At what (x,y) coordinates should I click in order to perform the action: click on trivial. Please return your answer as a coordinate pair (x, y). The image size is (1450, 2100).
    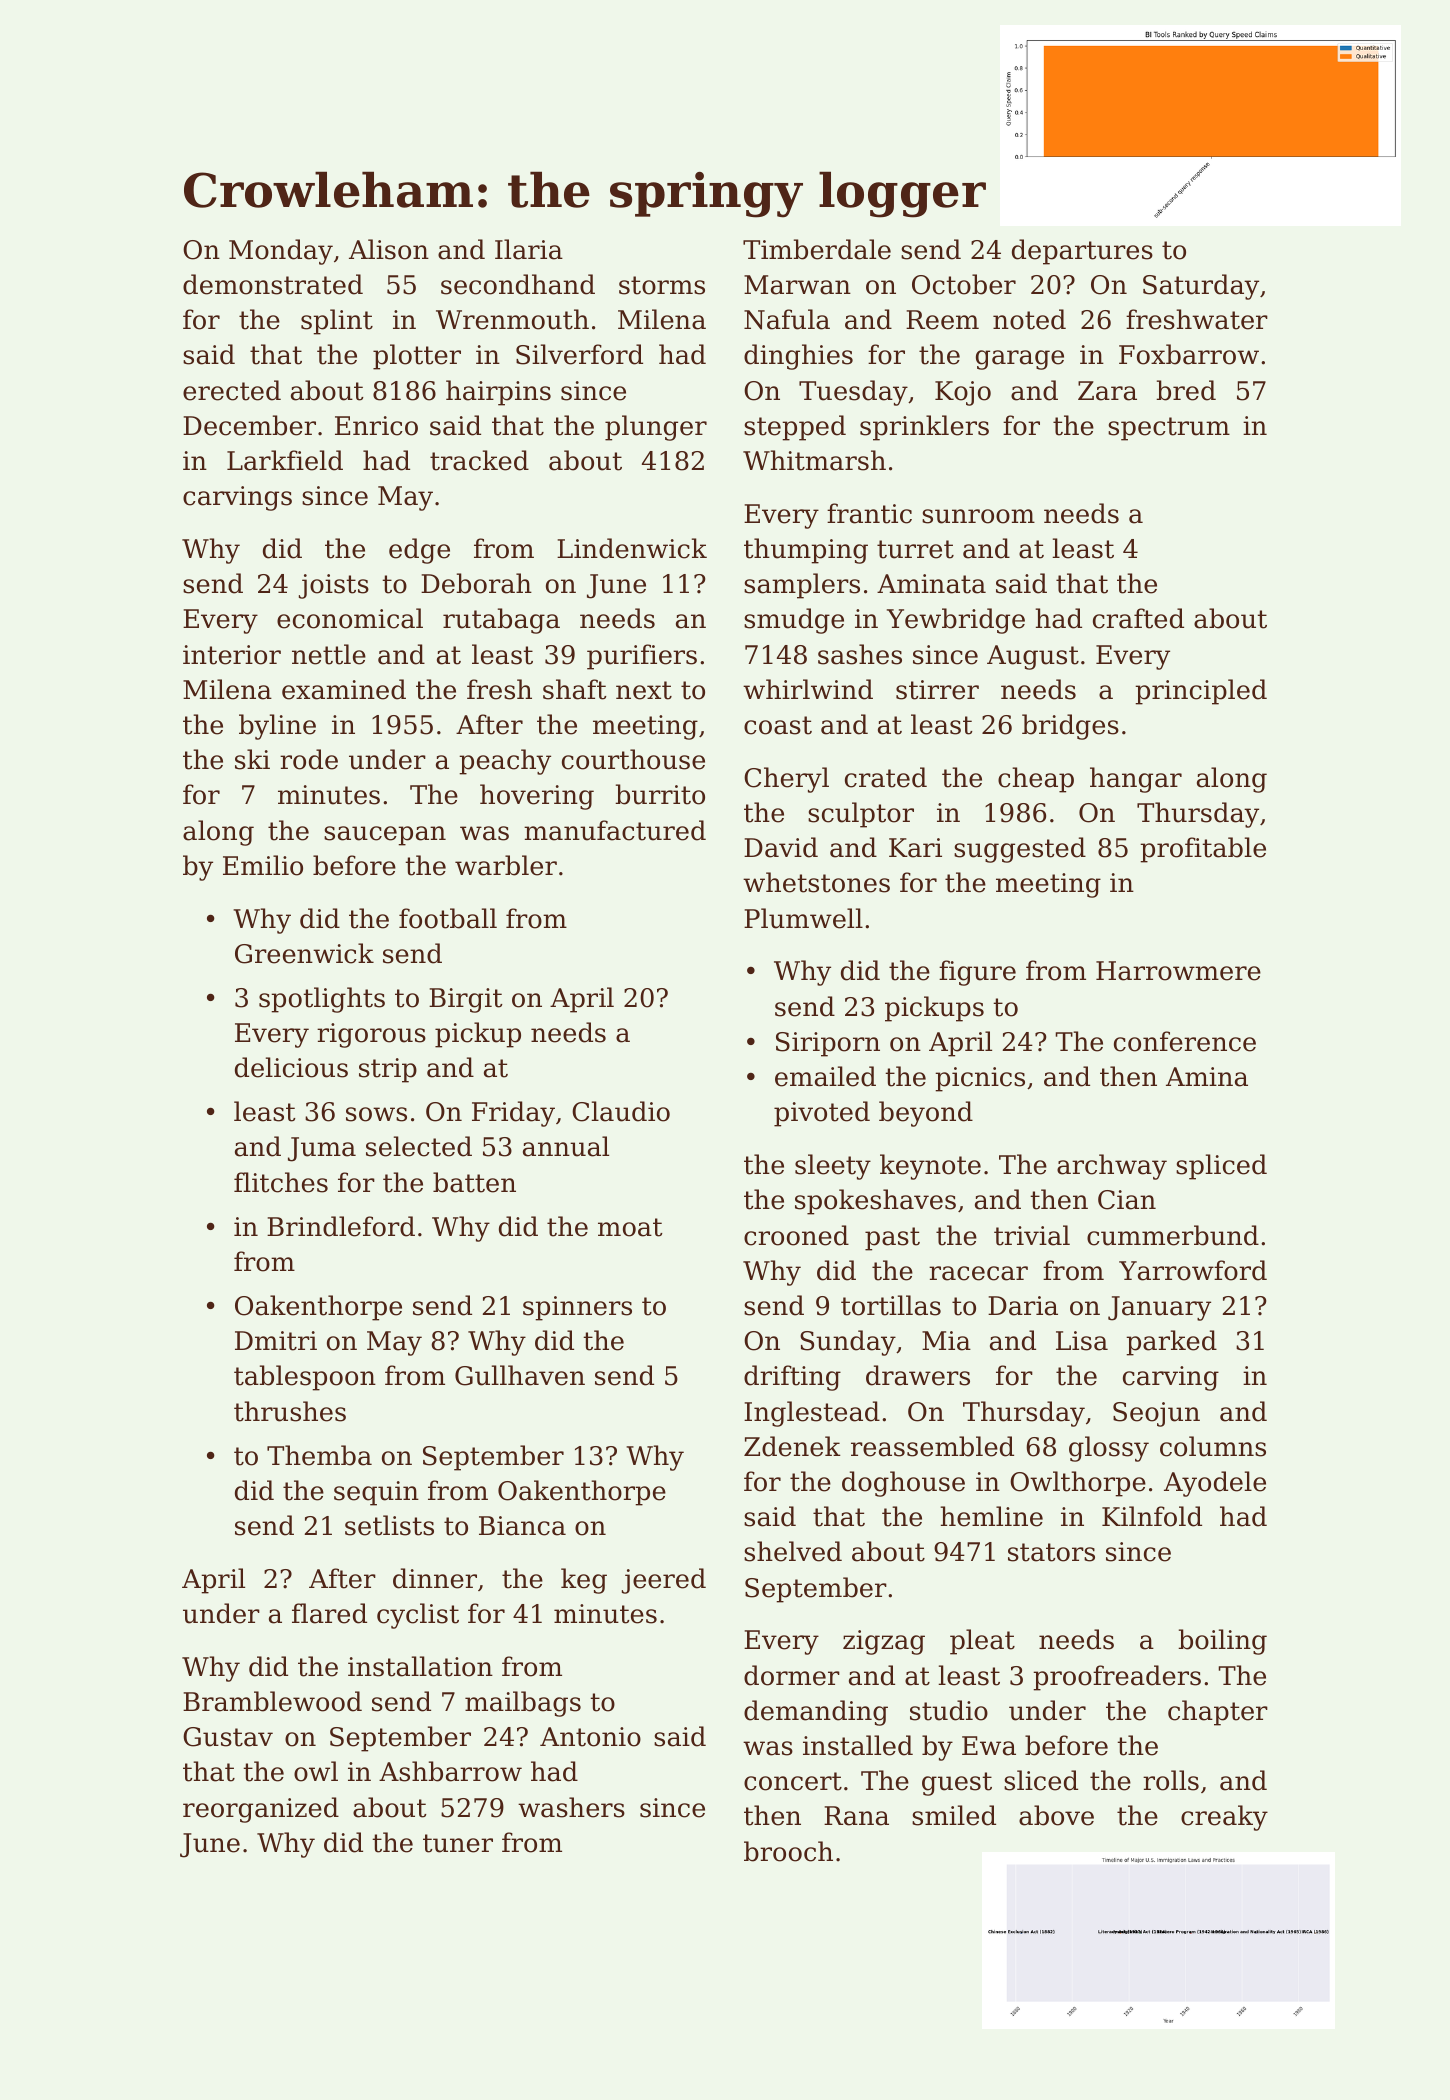
    Looking at the image, I should click on (1032, 1235).
